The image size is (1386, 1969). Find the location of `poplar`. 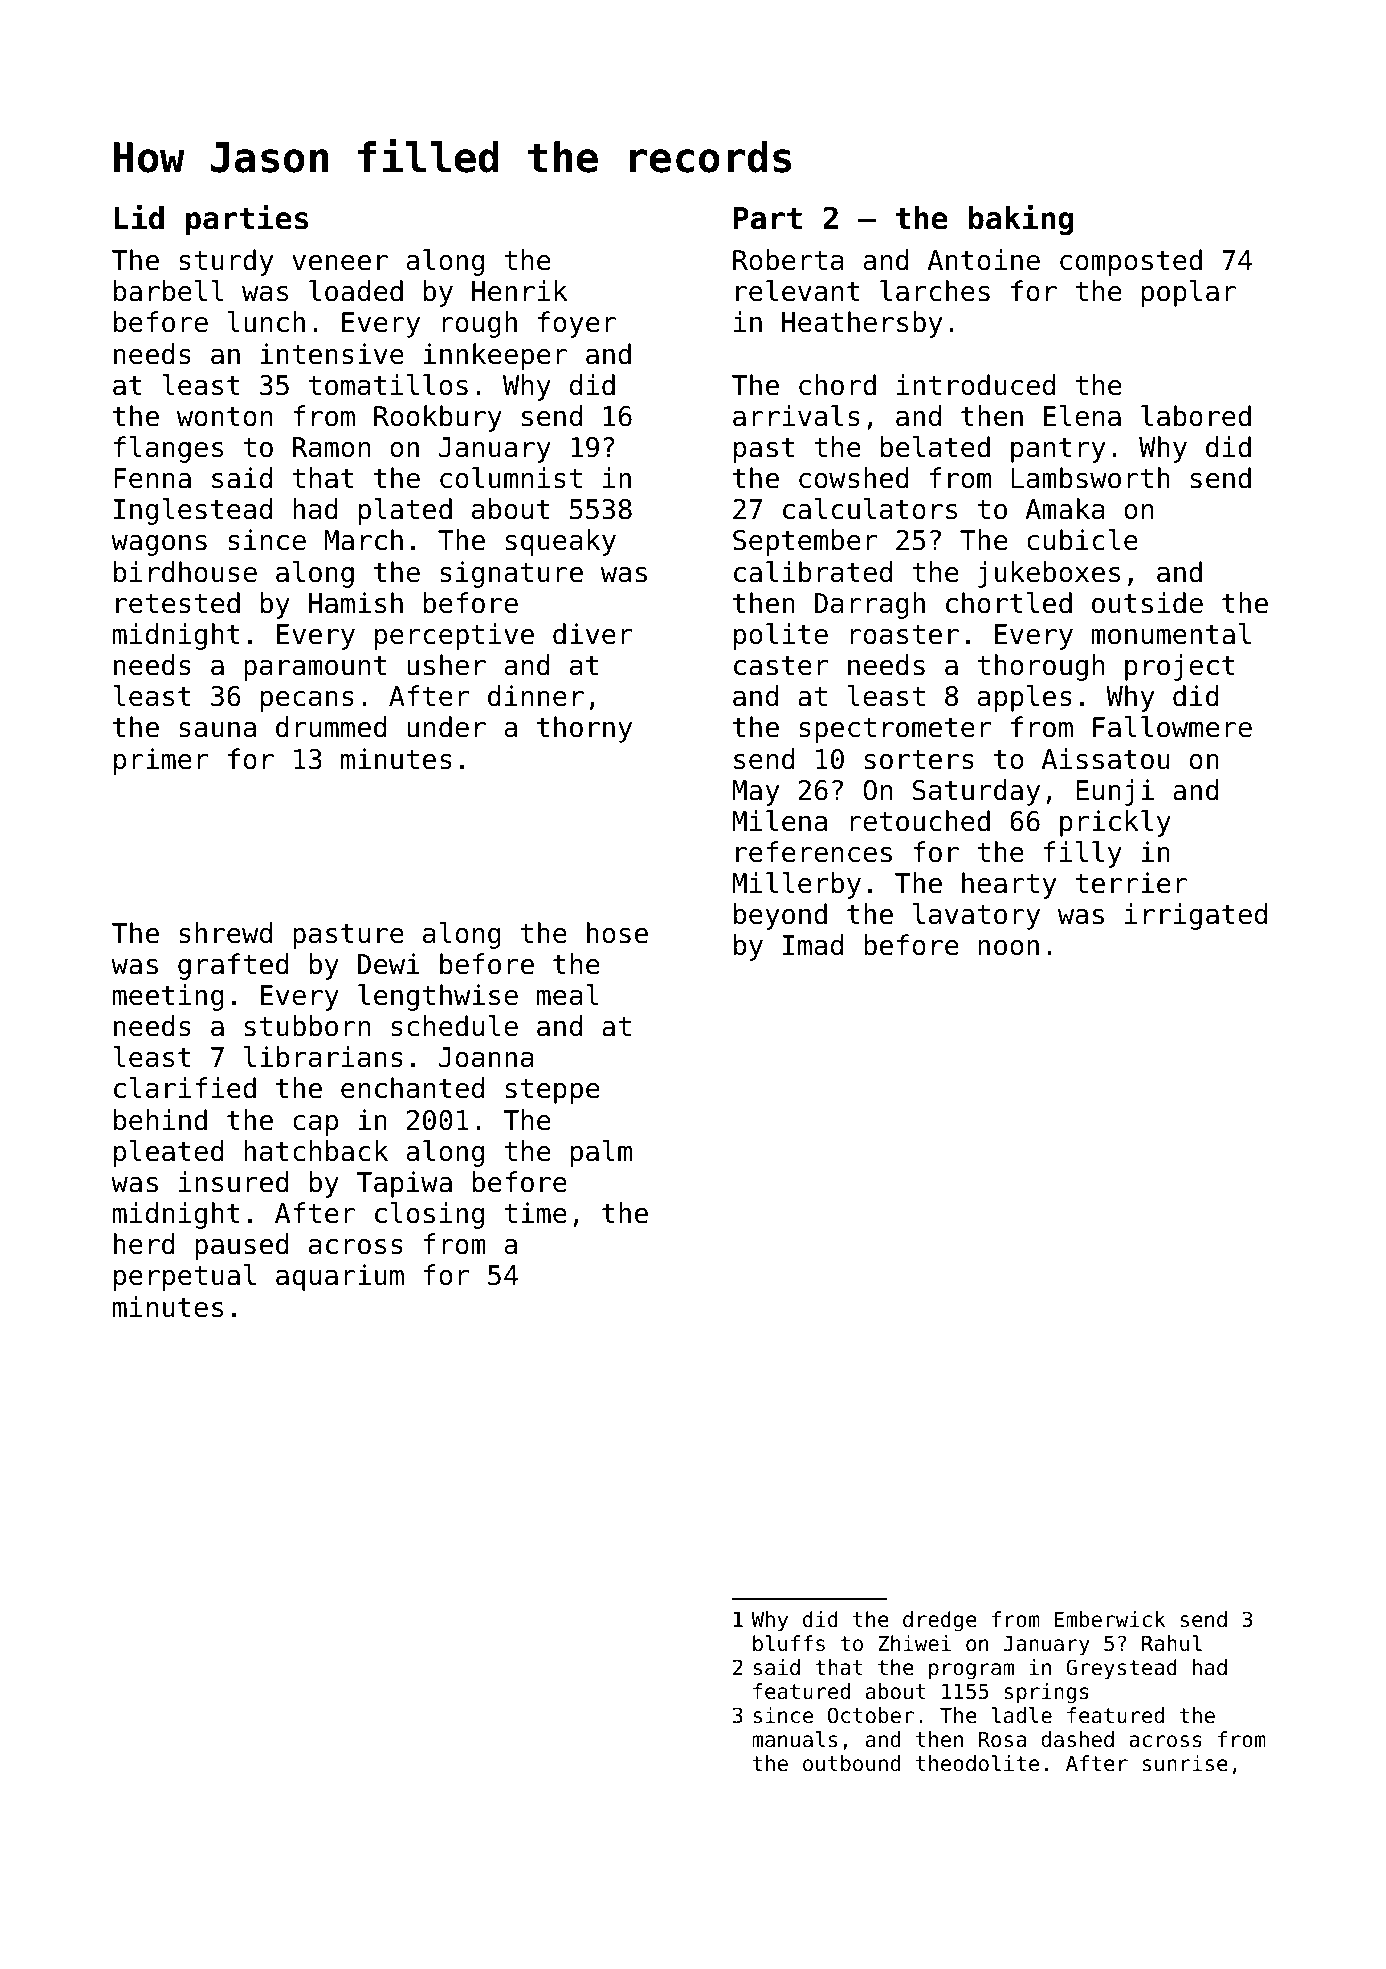

poplar is located at coordinates (1189, 293).
